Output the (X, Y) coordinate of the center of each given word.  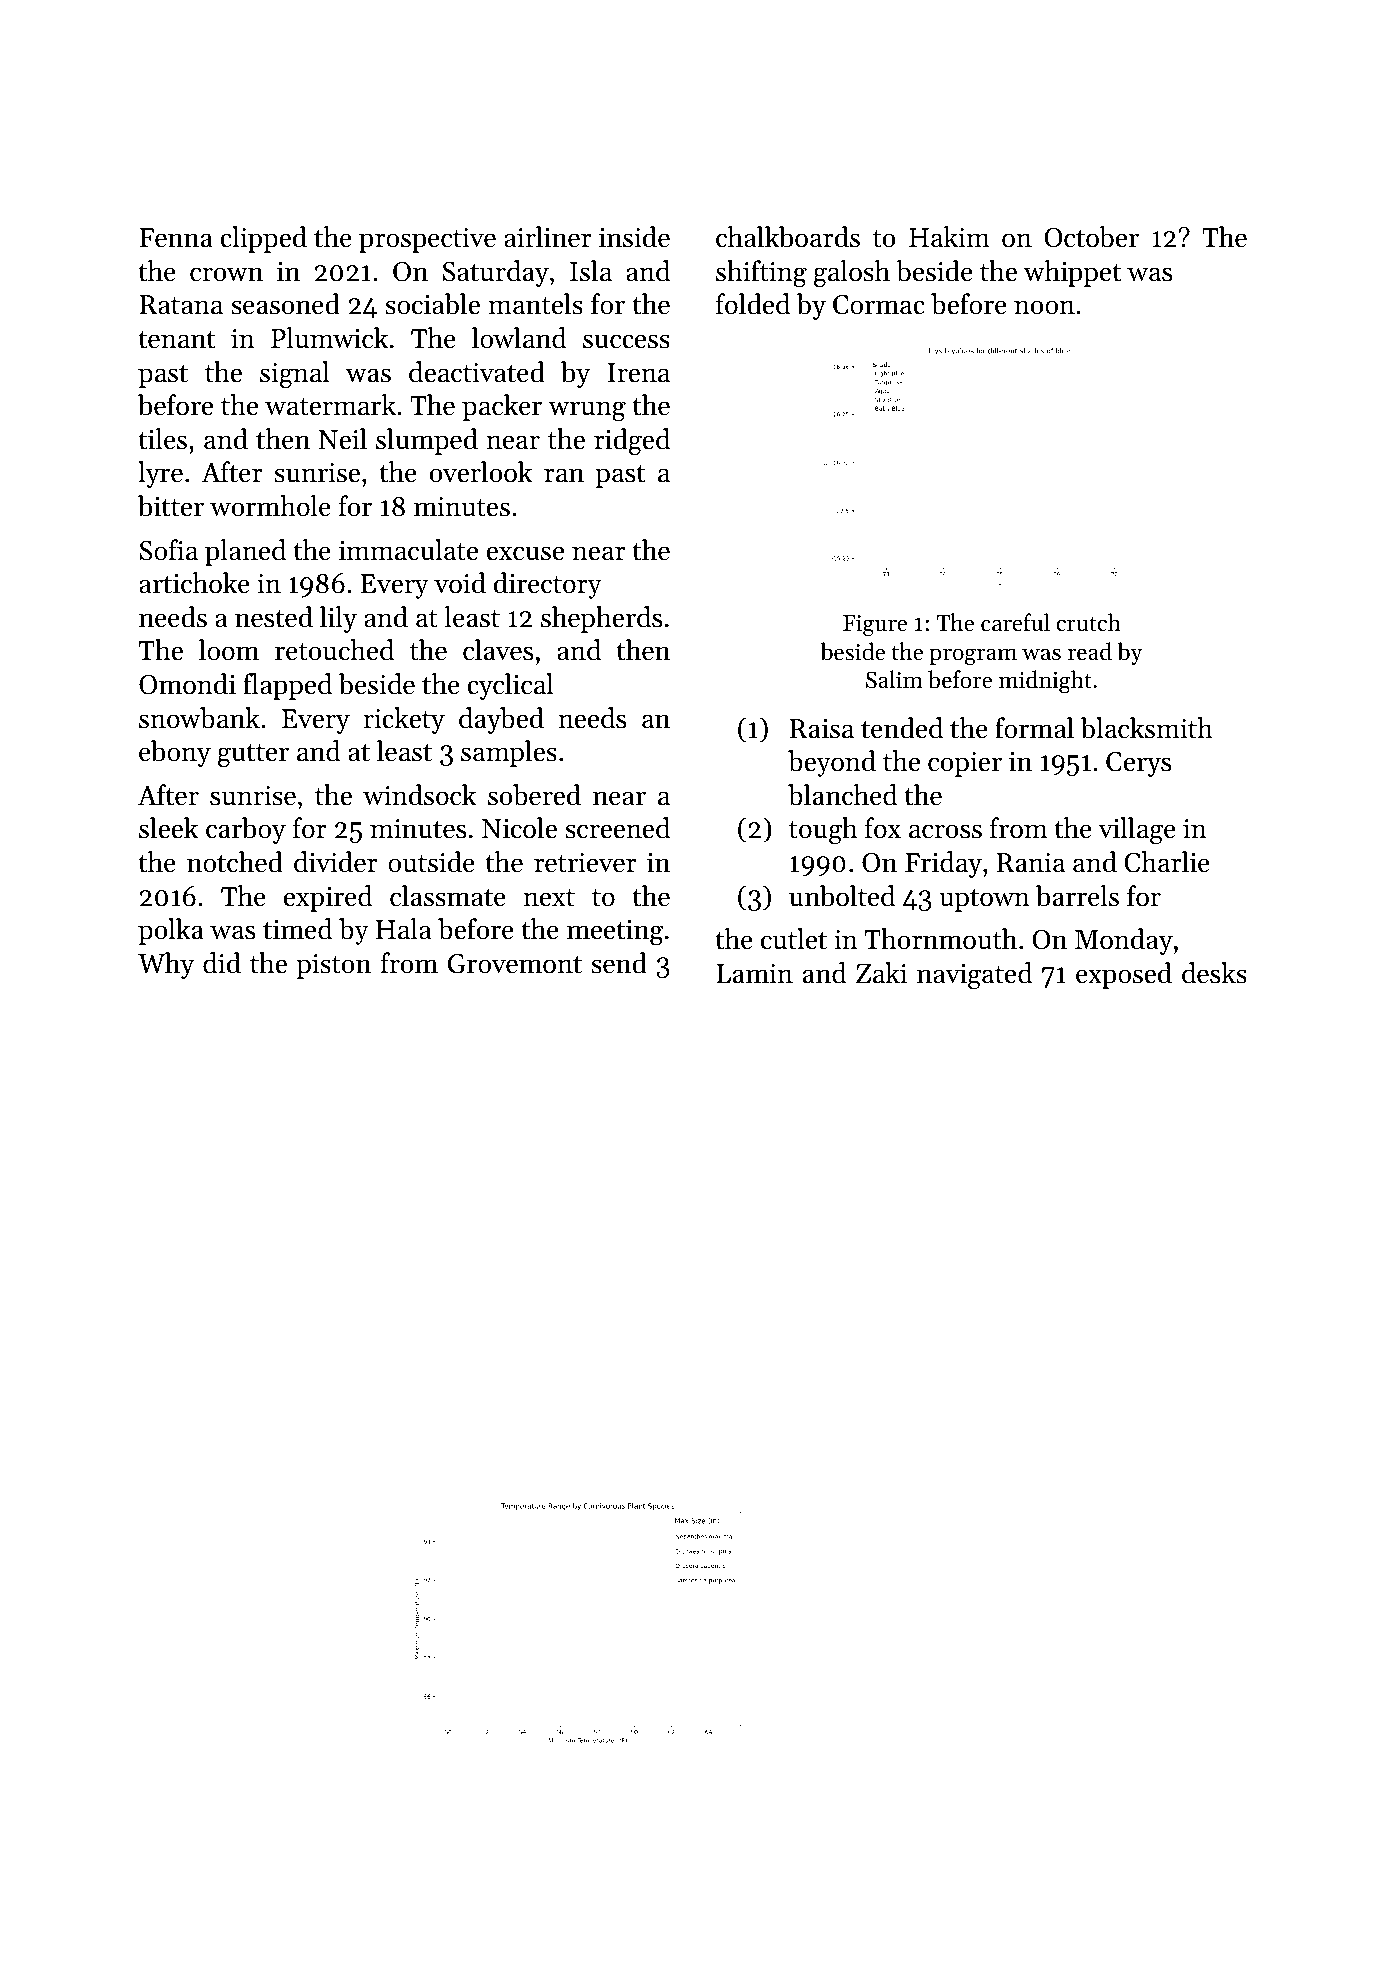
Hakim (949, 236)
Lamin (754, 974)
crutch (1089, 622)
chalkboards (788, 237)
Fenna (176, 238)
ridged (632, 442)
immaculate (408, 550)
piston (333, 966)
